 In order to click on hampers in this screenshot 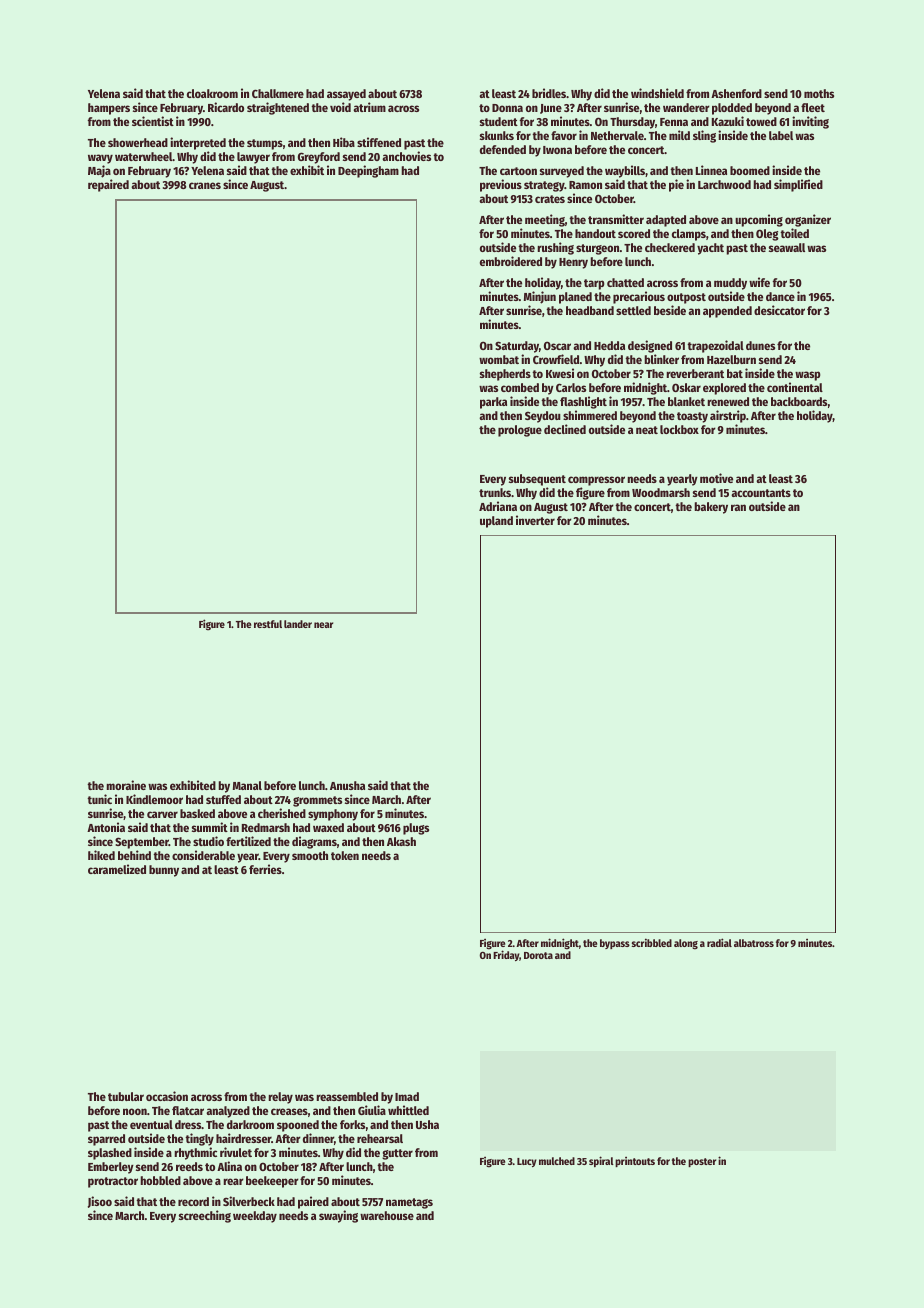, I will do `click(109, 109)`.
